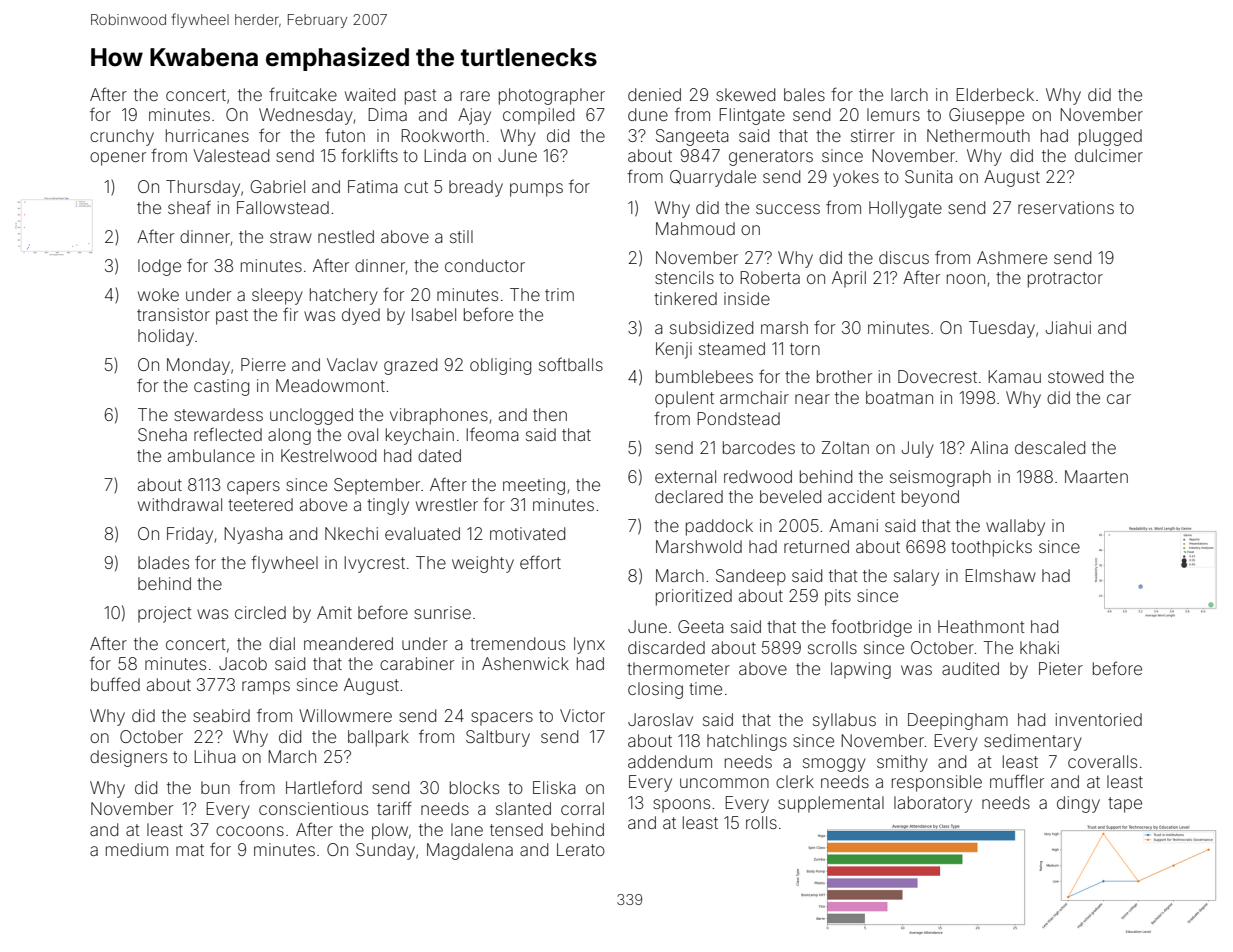  Describe the element at coordinates (447, 504) in the image. I see `wrestler` at that location.
